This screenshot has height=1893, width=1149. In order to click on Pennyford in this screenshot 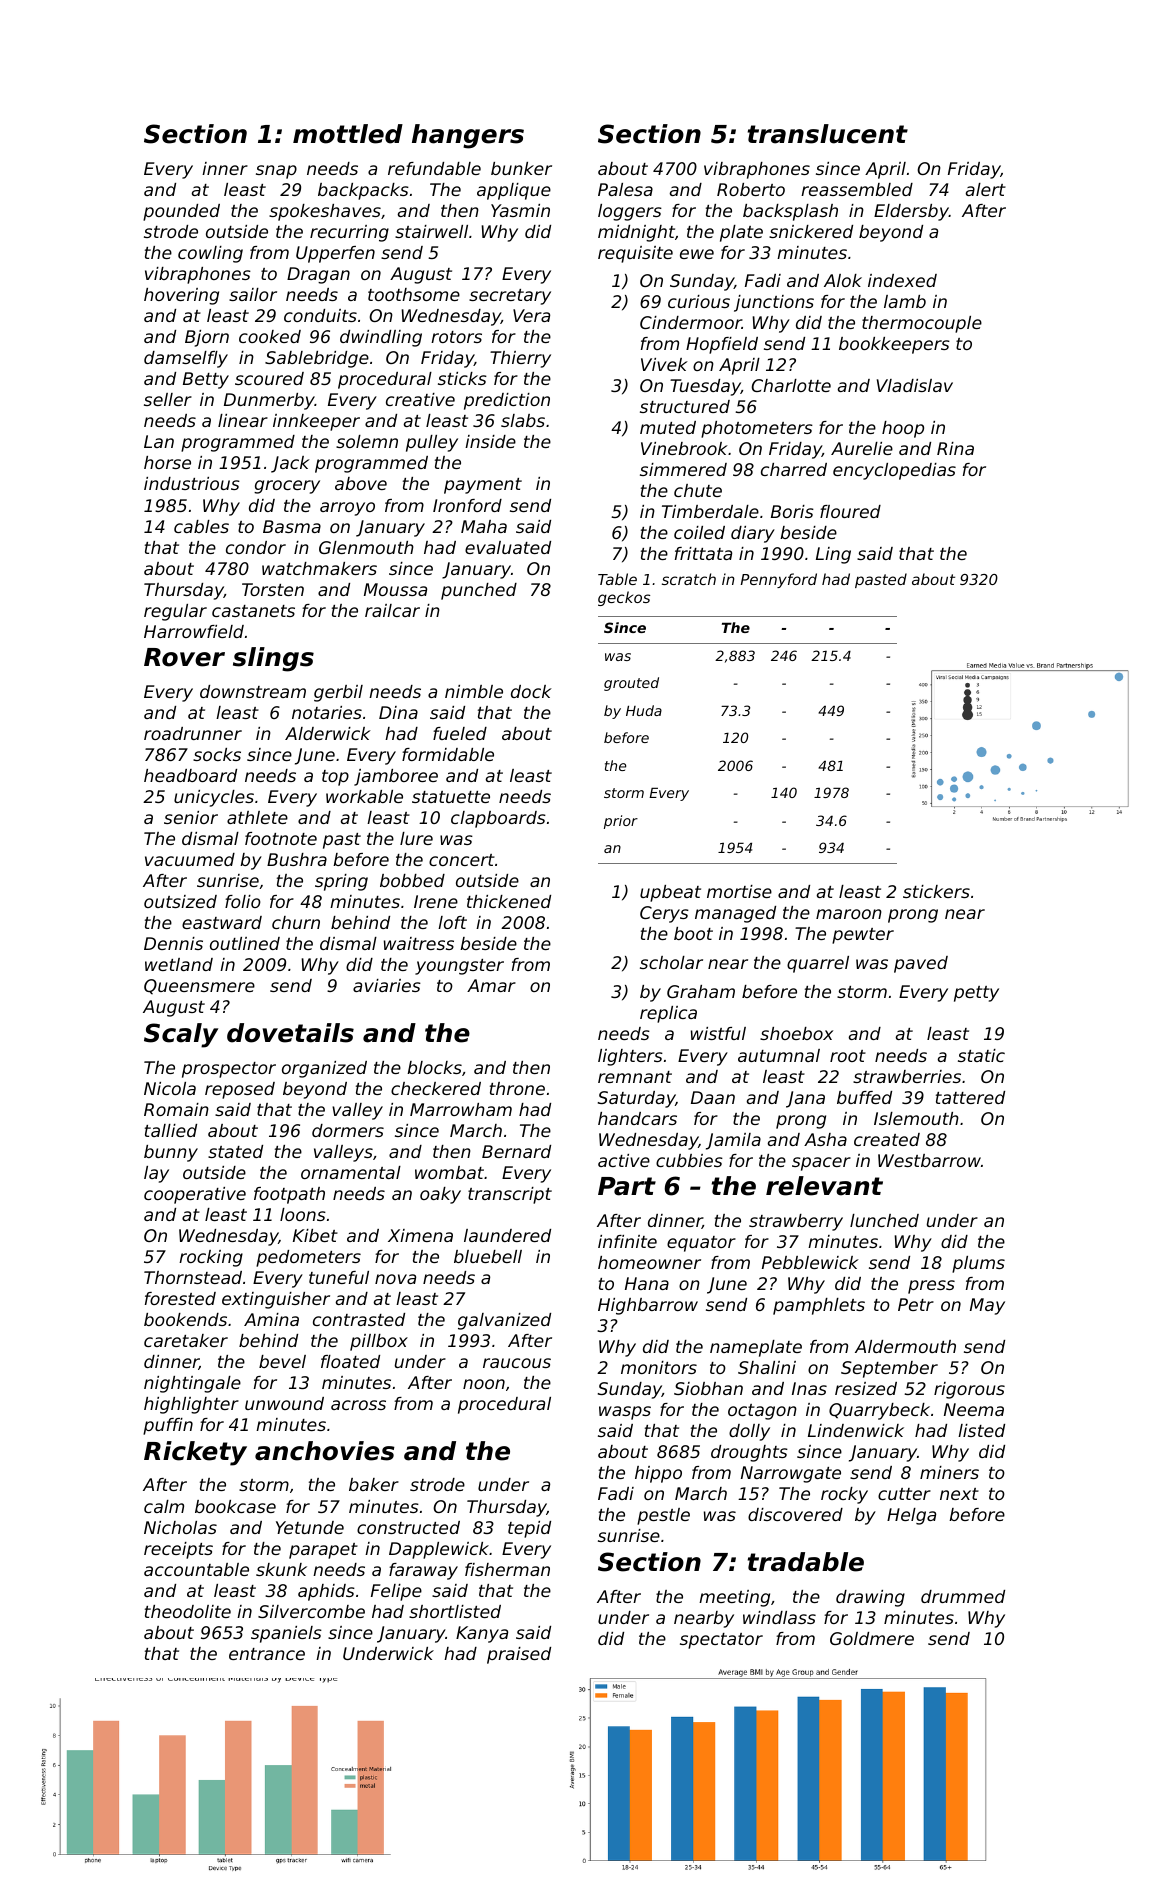, I will do `click(779, 580)`.
